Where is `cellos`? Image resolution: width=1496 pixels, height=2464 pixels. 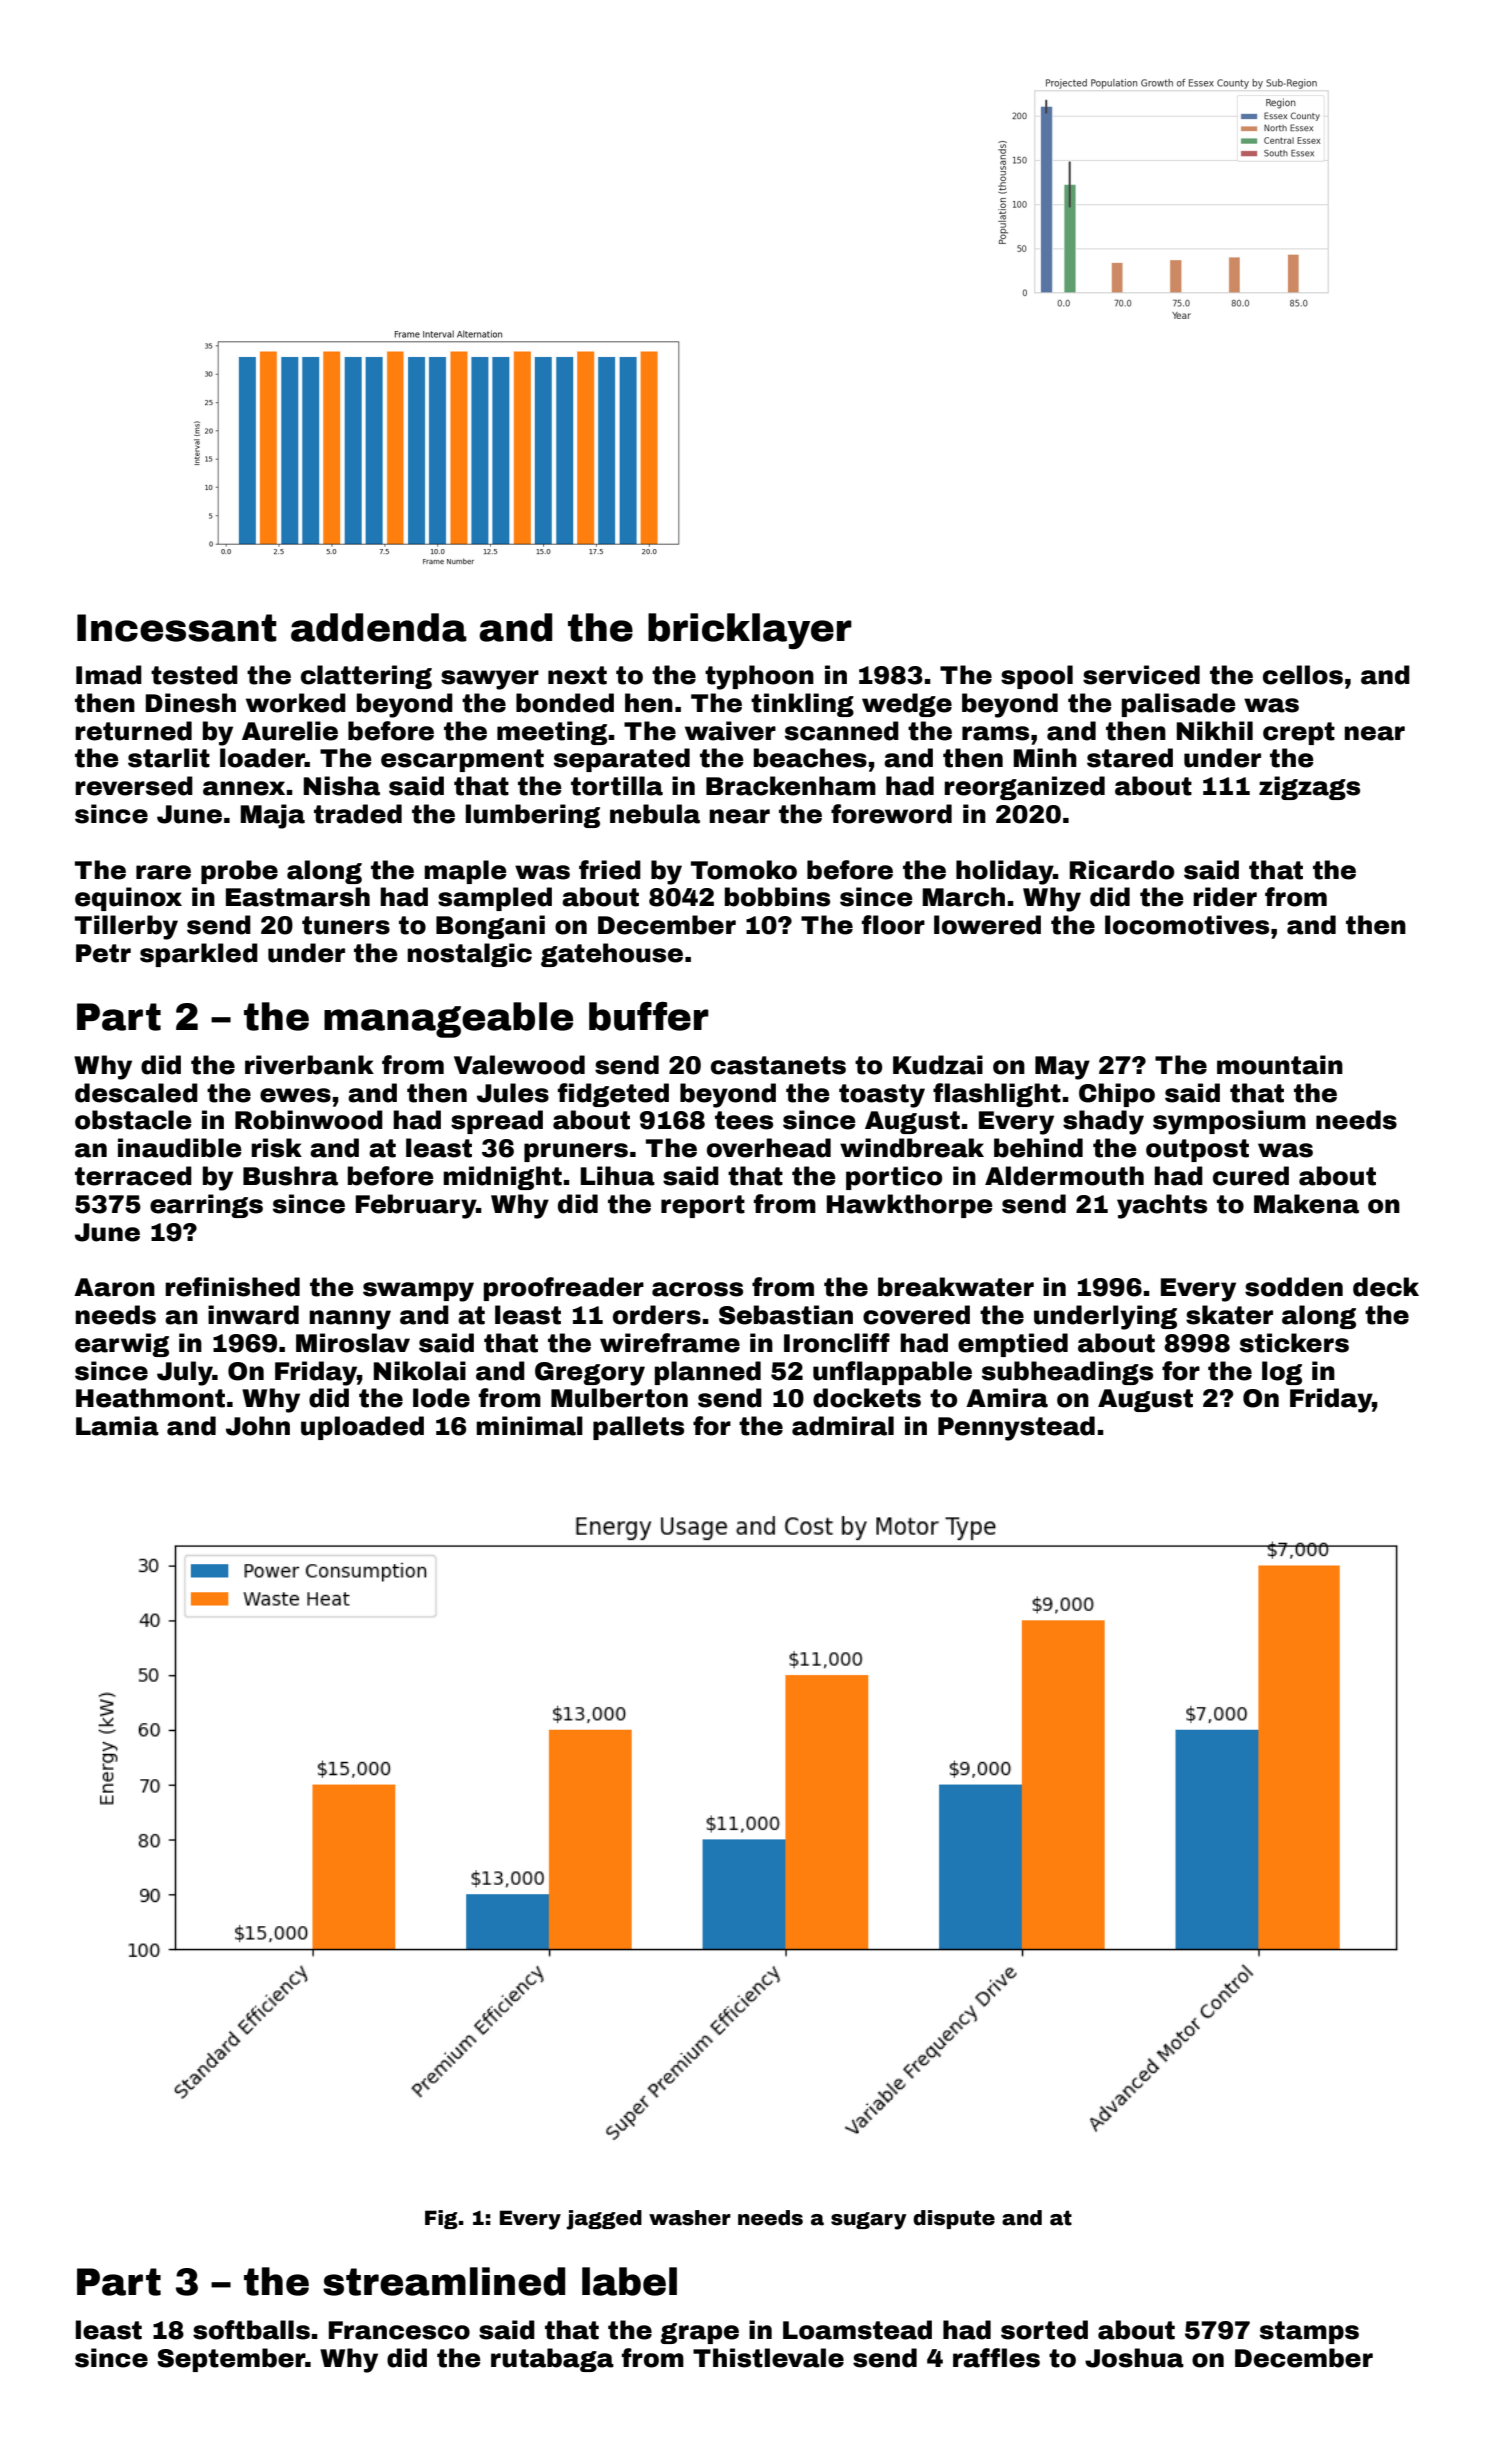 cellos is located at coordinates (1303, 675).
